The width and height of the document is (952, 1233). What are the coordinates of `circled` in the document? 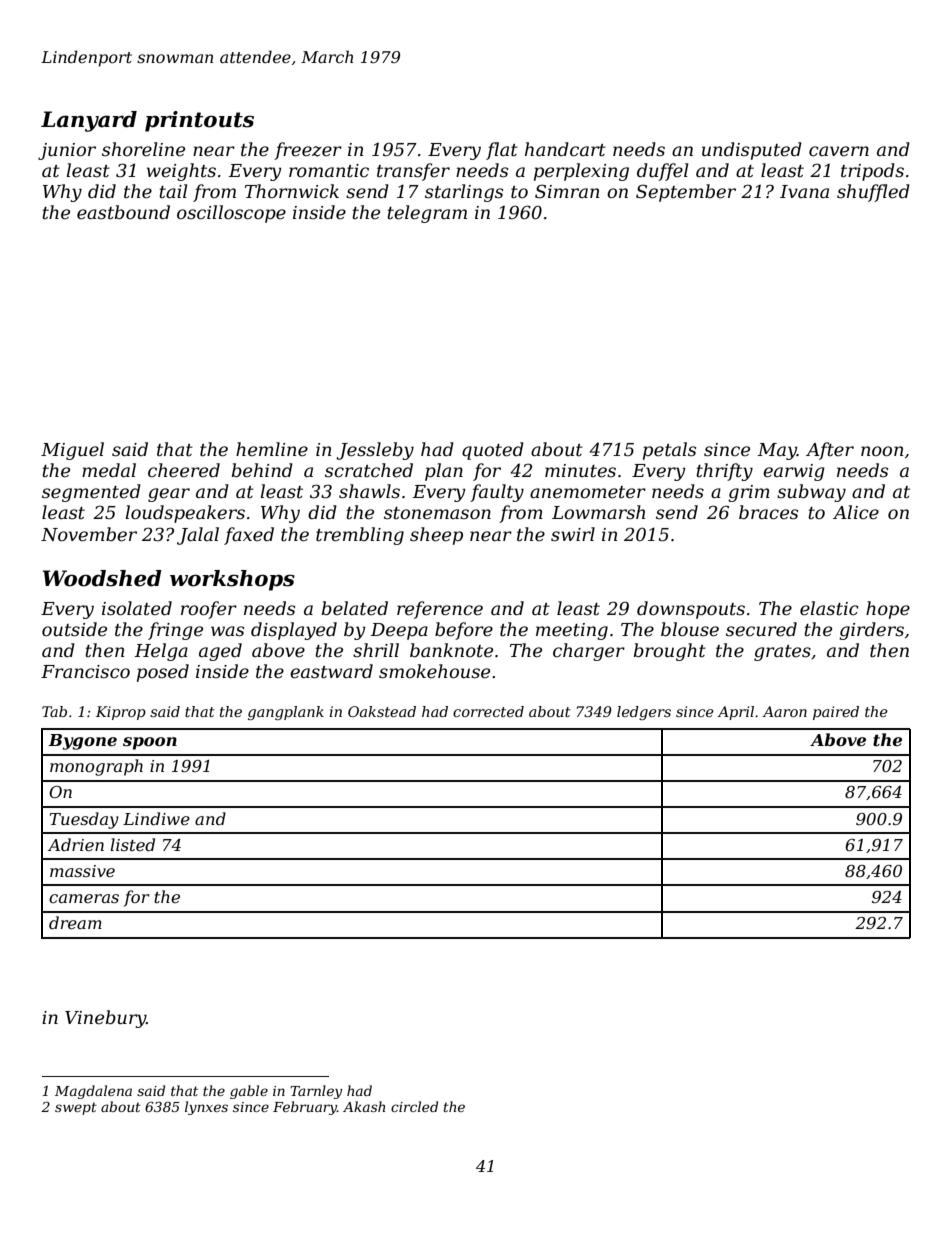 It's located at (414, 1106).
